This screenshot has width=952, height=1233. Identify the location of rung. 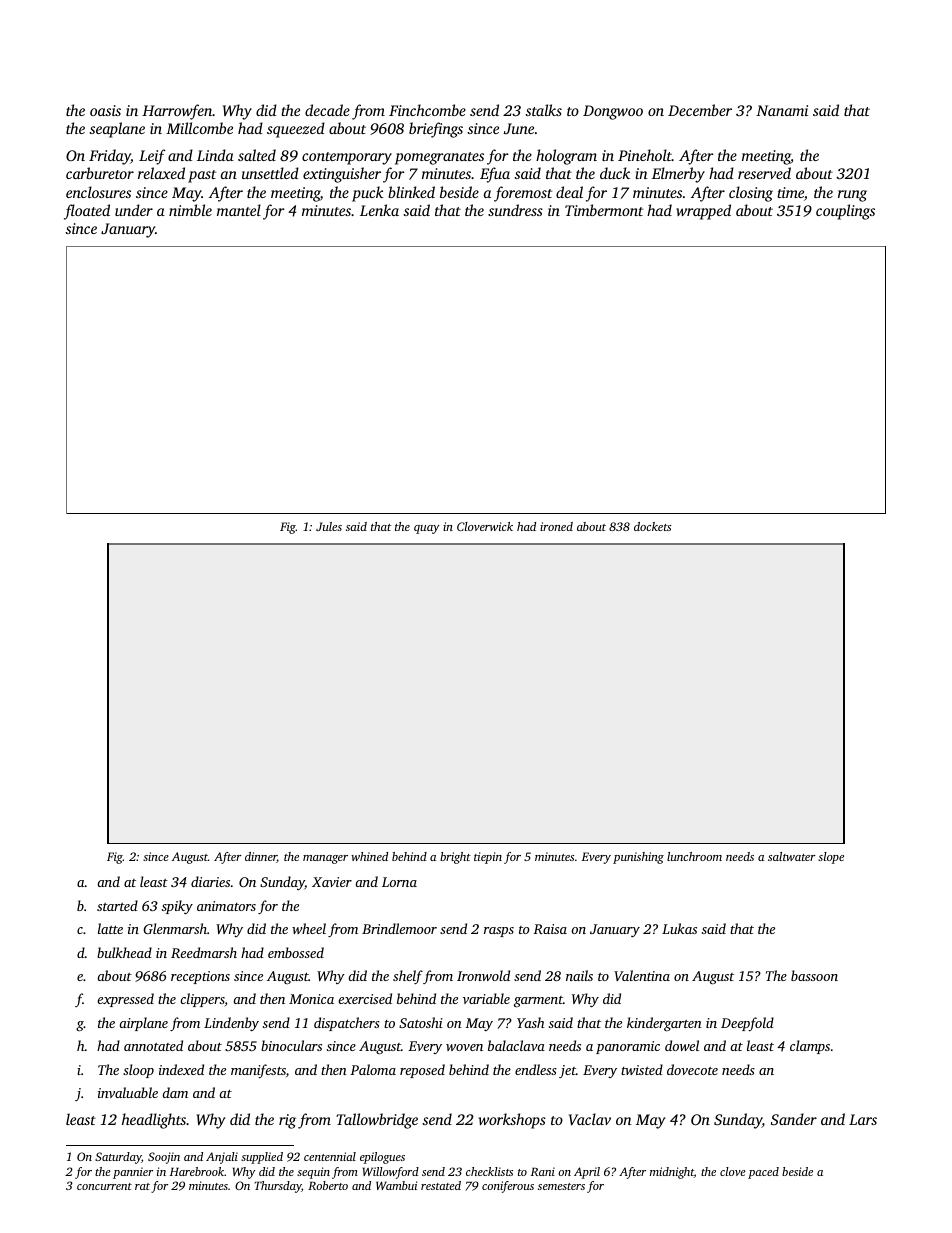
(852, 196).
